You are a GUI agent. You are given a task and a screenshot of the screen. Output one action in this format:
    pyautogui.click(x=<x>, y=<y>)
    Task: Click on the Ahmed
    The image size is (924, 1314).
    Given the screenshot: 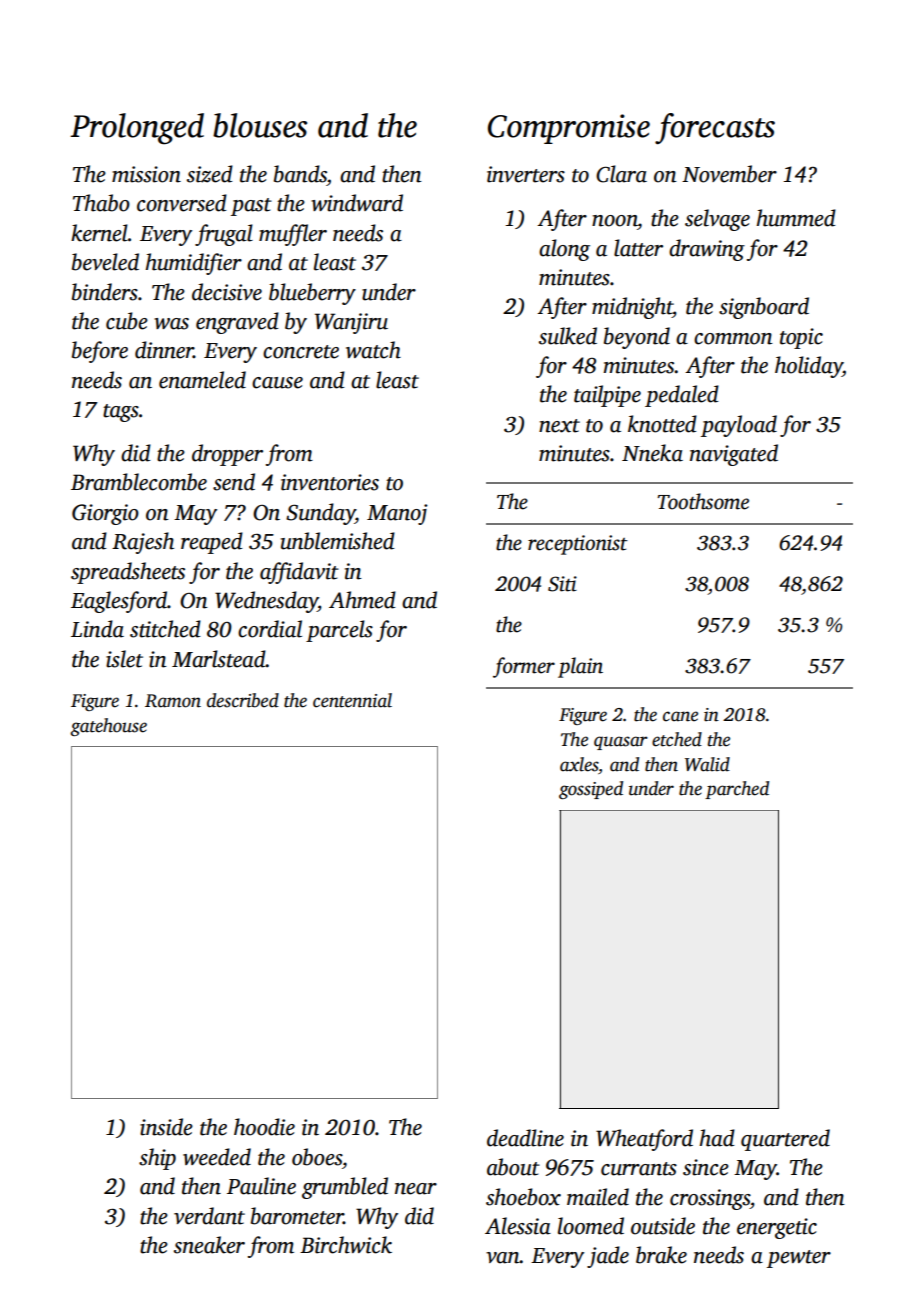 What is the action you would take?
    pyautogui.click(x=362, y=600)
